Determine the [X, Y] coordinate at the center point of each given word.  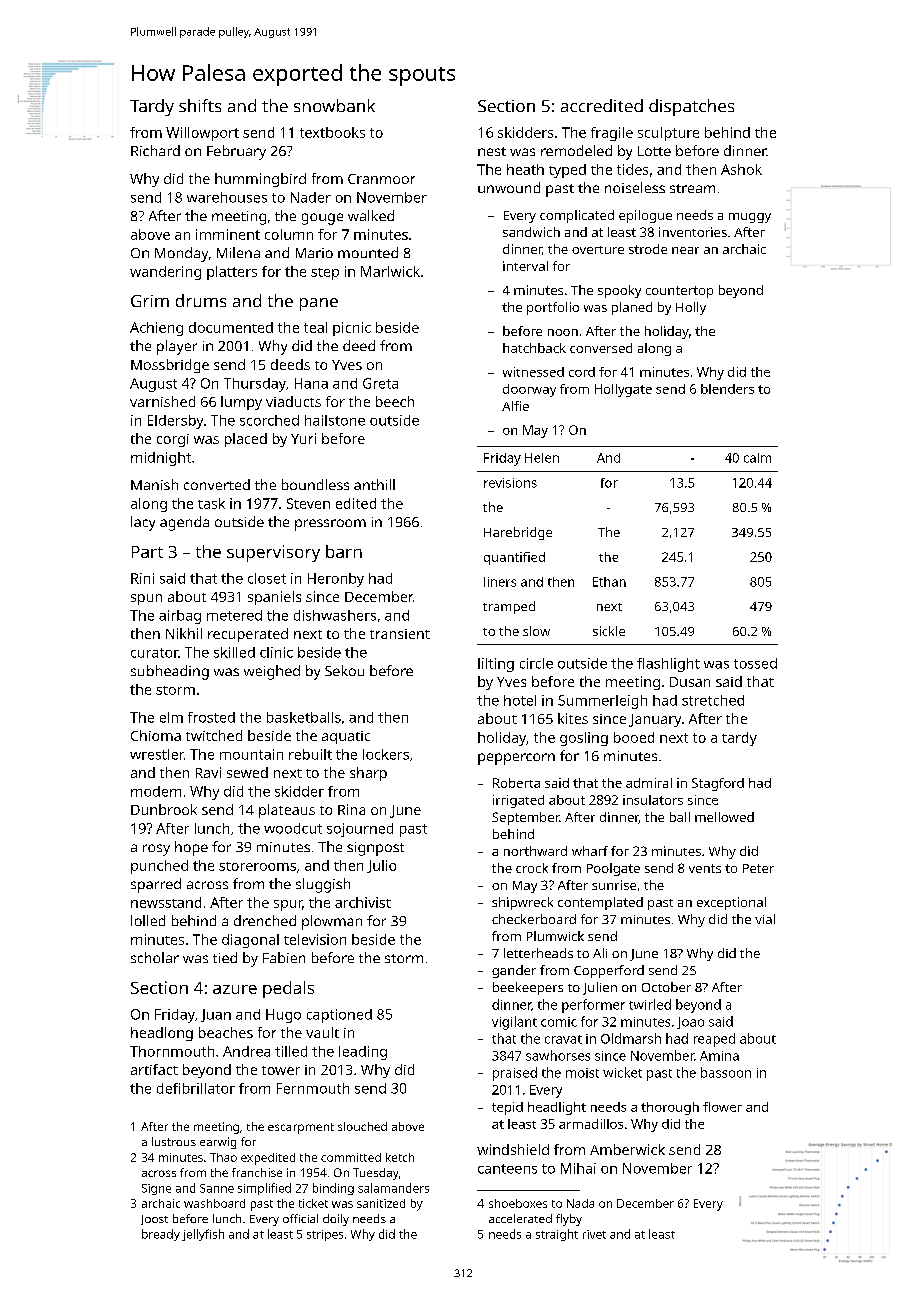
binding [333, 1189]
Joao [690, 1023]
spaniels [274, 598]
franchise [257, 1172]
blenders [727, 389]
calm [757, 458]
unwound [509, 187]
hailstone [335, 420]
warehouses [227, 197]
